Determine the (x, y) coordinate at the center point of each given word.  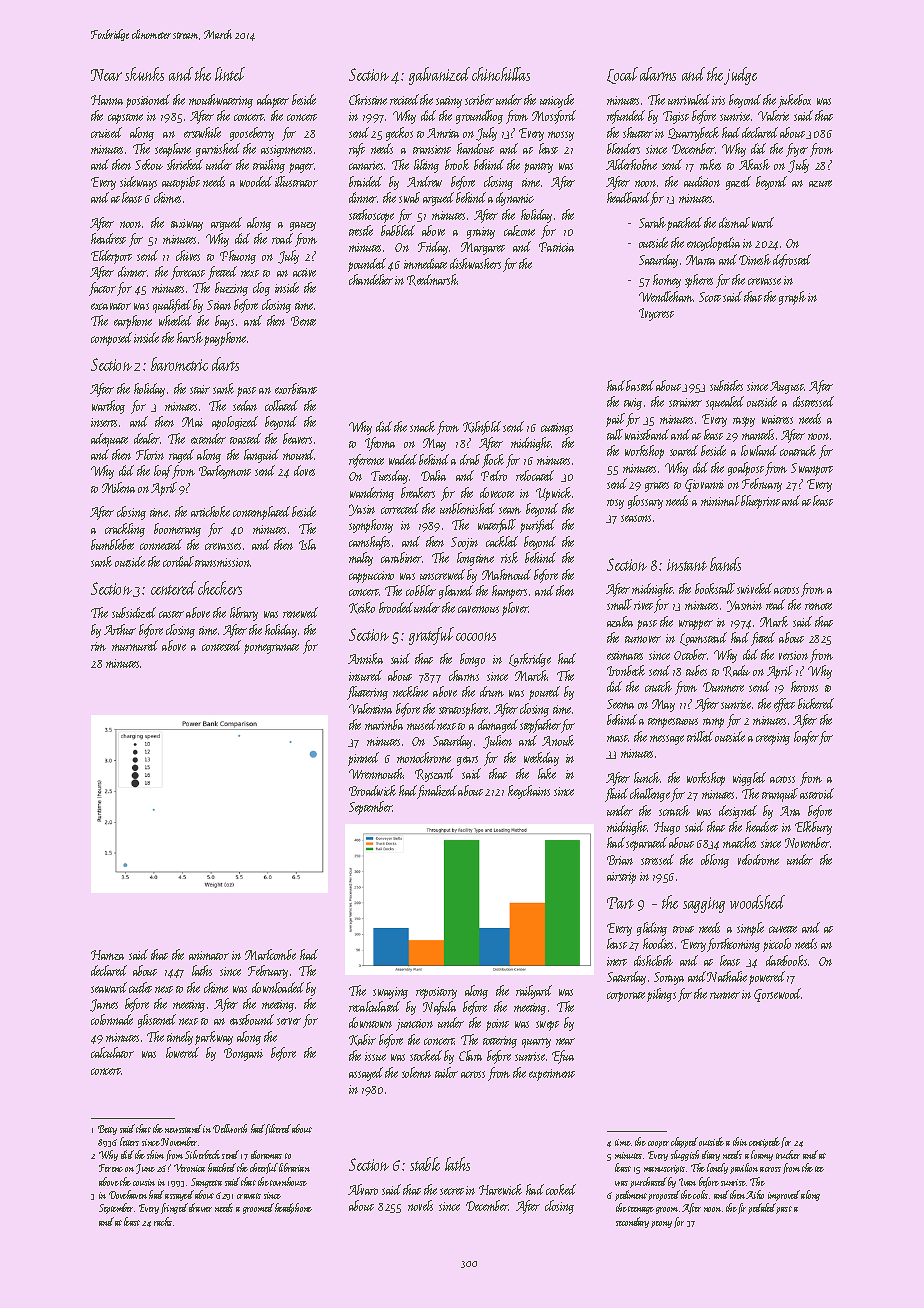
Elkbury (813, 828)
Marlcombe (270, 954)
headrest (108, 238)
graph (792, 298)
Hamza (107, 955)
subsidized (134, 612)
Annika (365, 658)
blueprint (760, 502)
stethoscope (371, 216)
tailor (446, 1072)
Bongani (243, 1054)
